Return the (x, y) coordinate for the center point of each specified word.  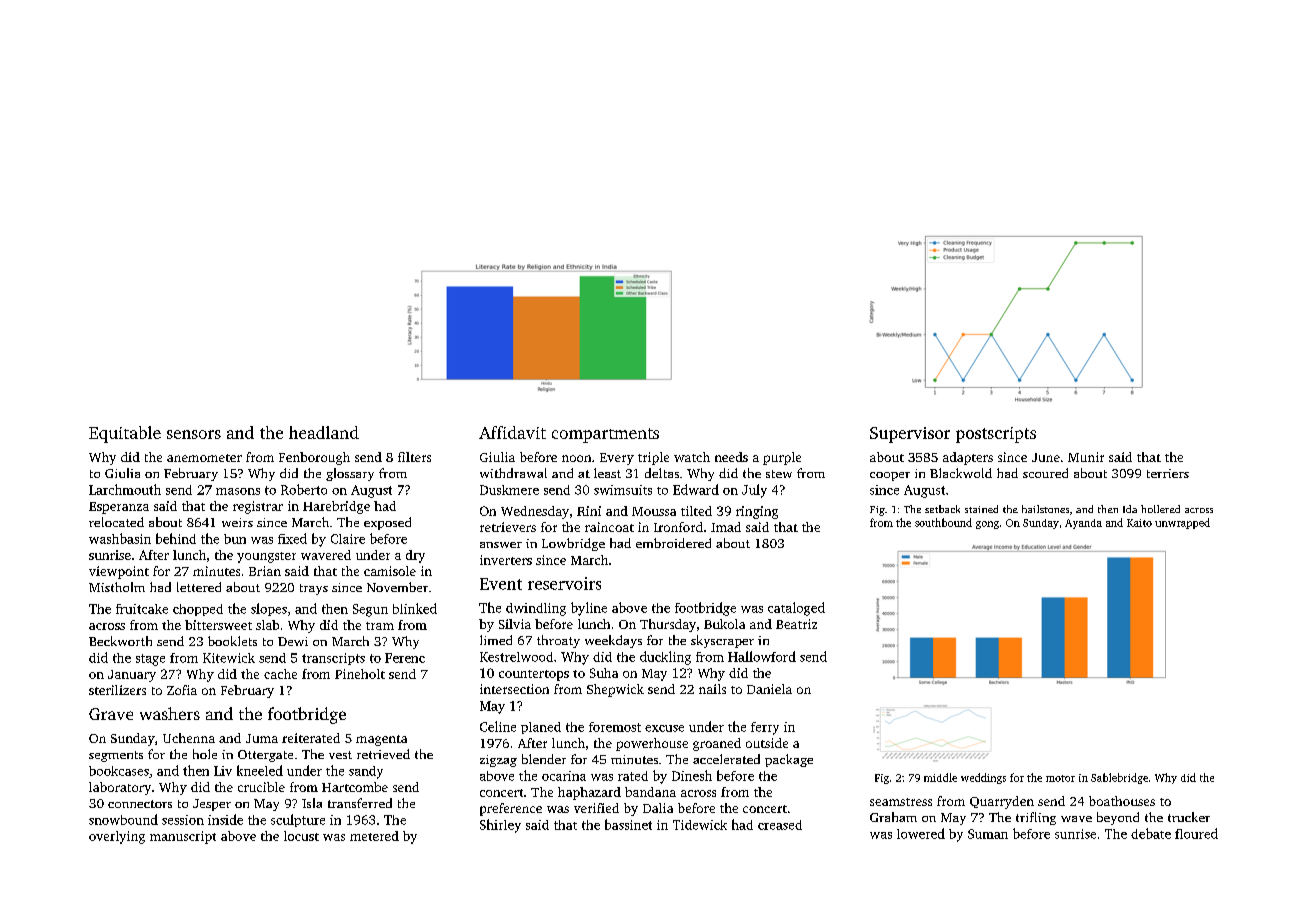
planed (541, 728)
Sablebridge (1119, 778)
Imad (726, 527)
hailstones (1045, 509)
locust (301, 836)
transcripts (333, 659)
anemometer (204, 458)
